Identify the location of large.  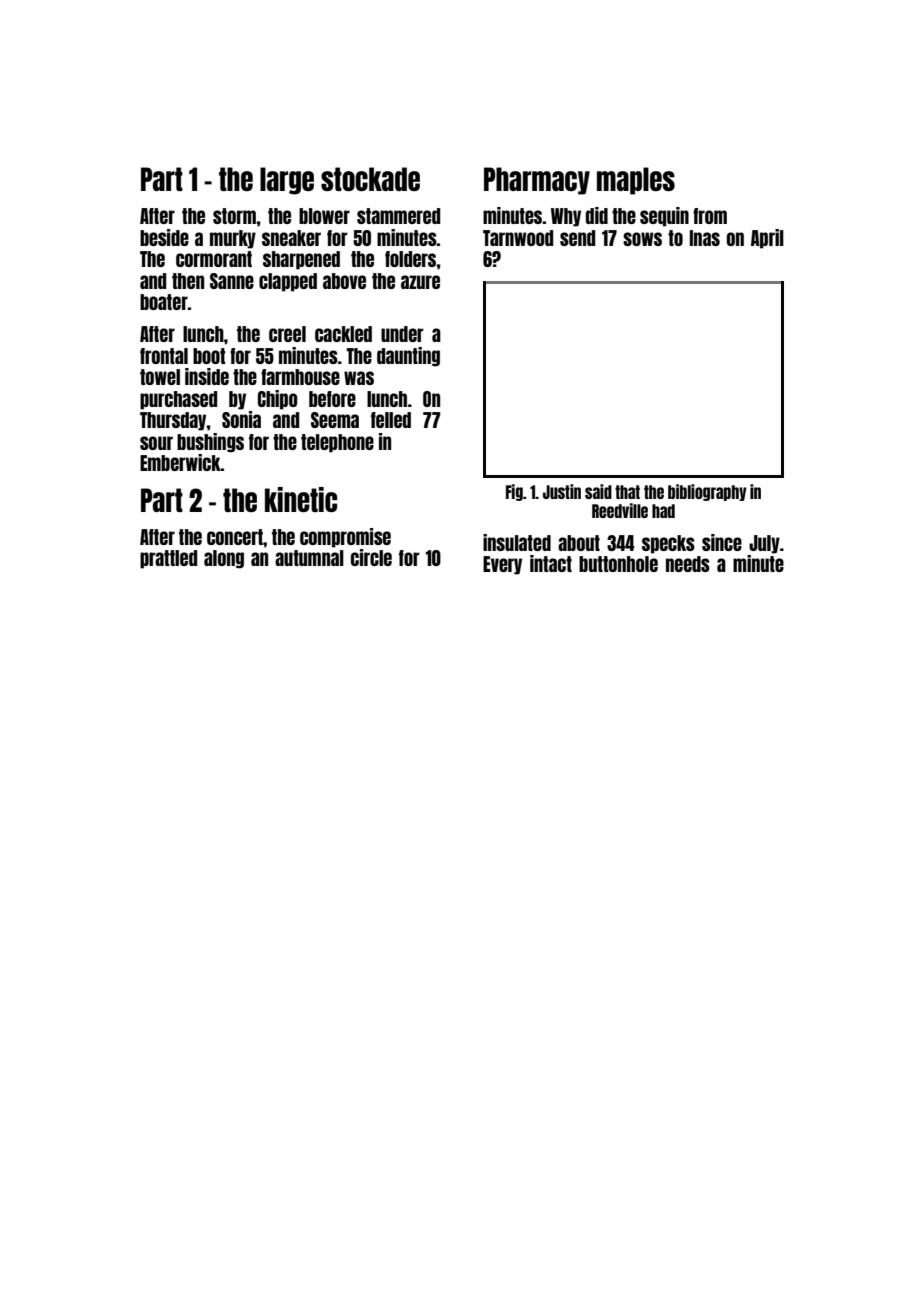
(287, 181).
